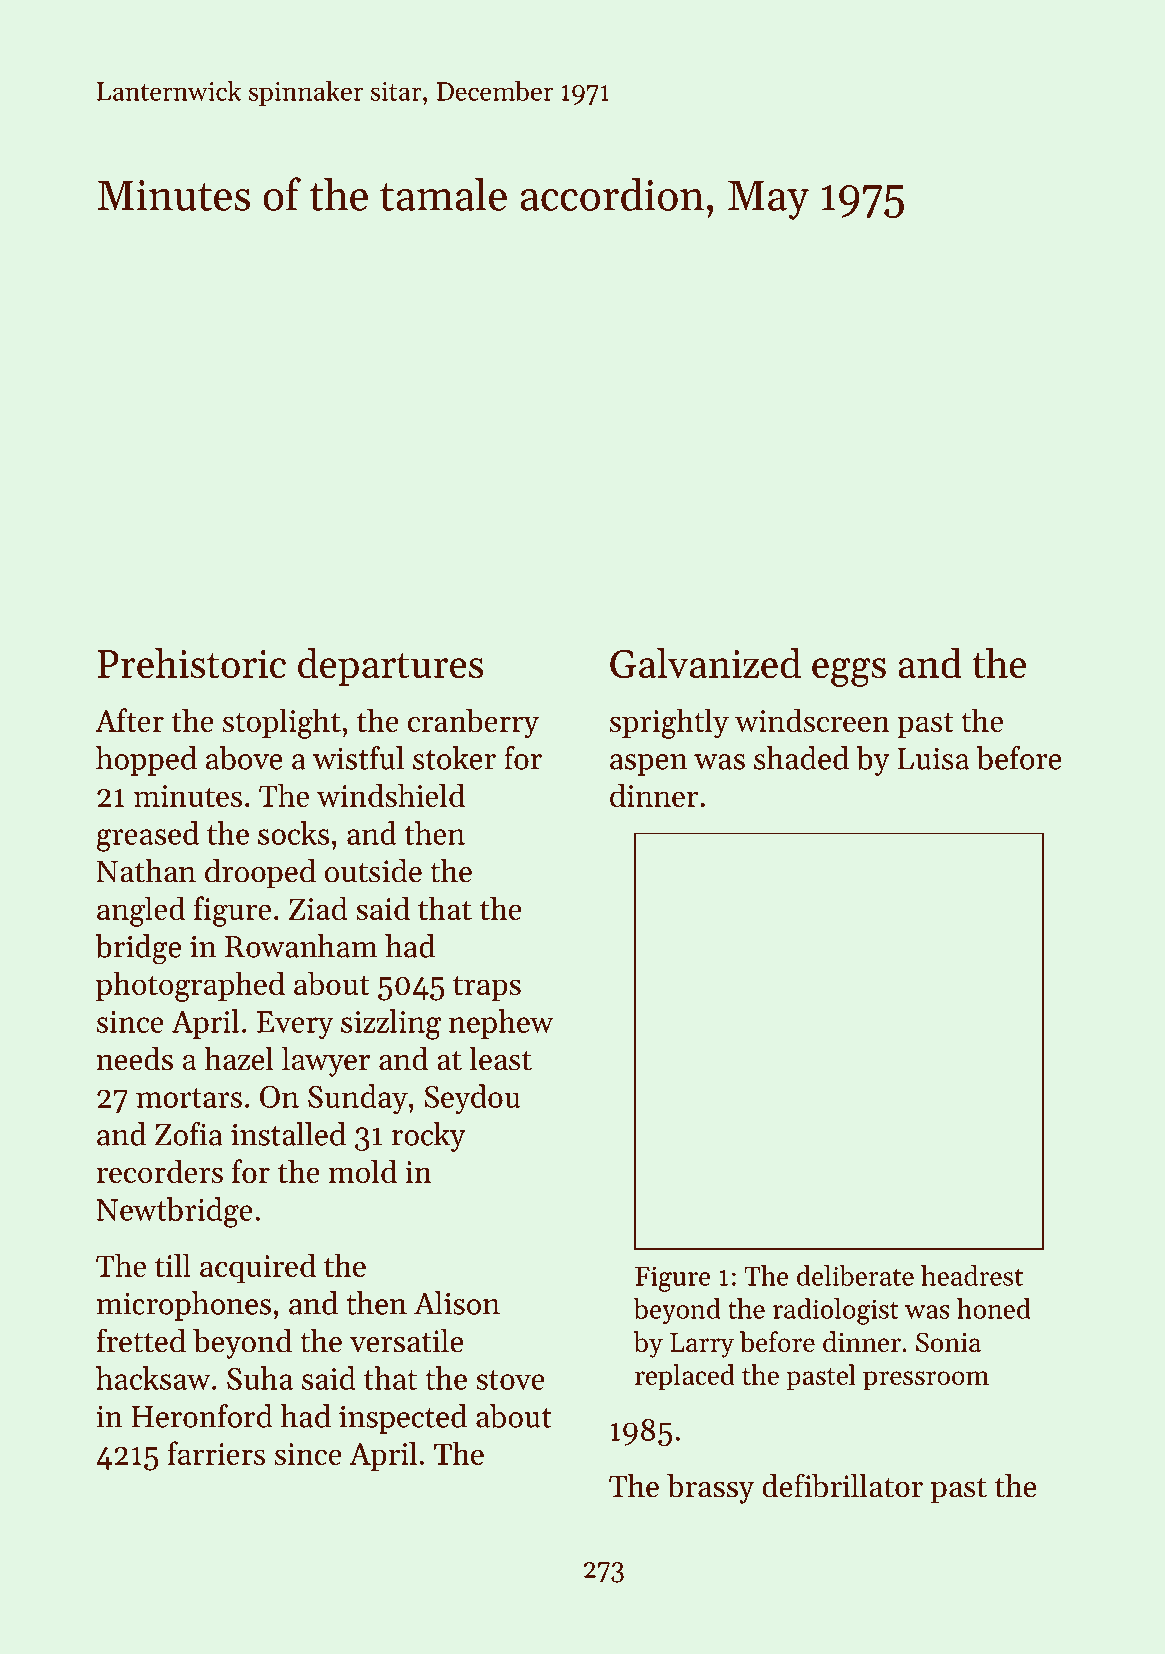  I want to click on Prehistoric, so click(191, 663).
